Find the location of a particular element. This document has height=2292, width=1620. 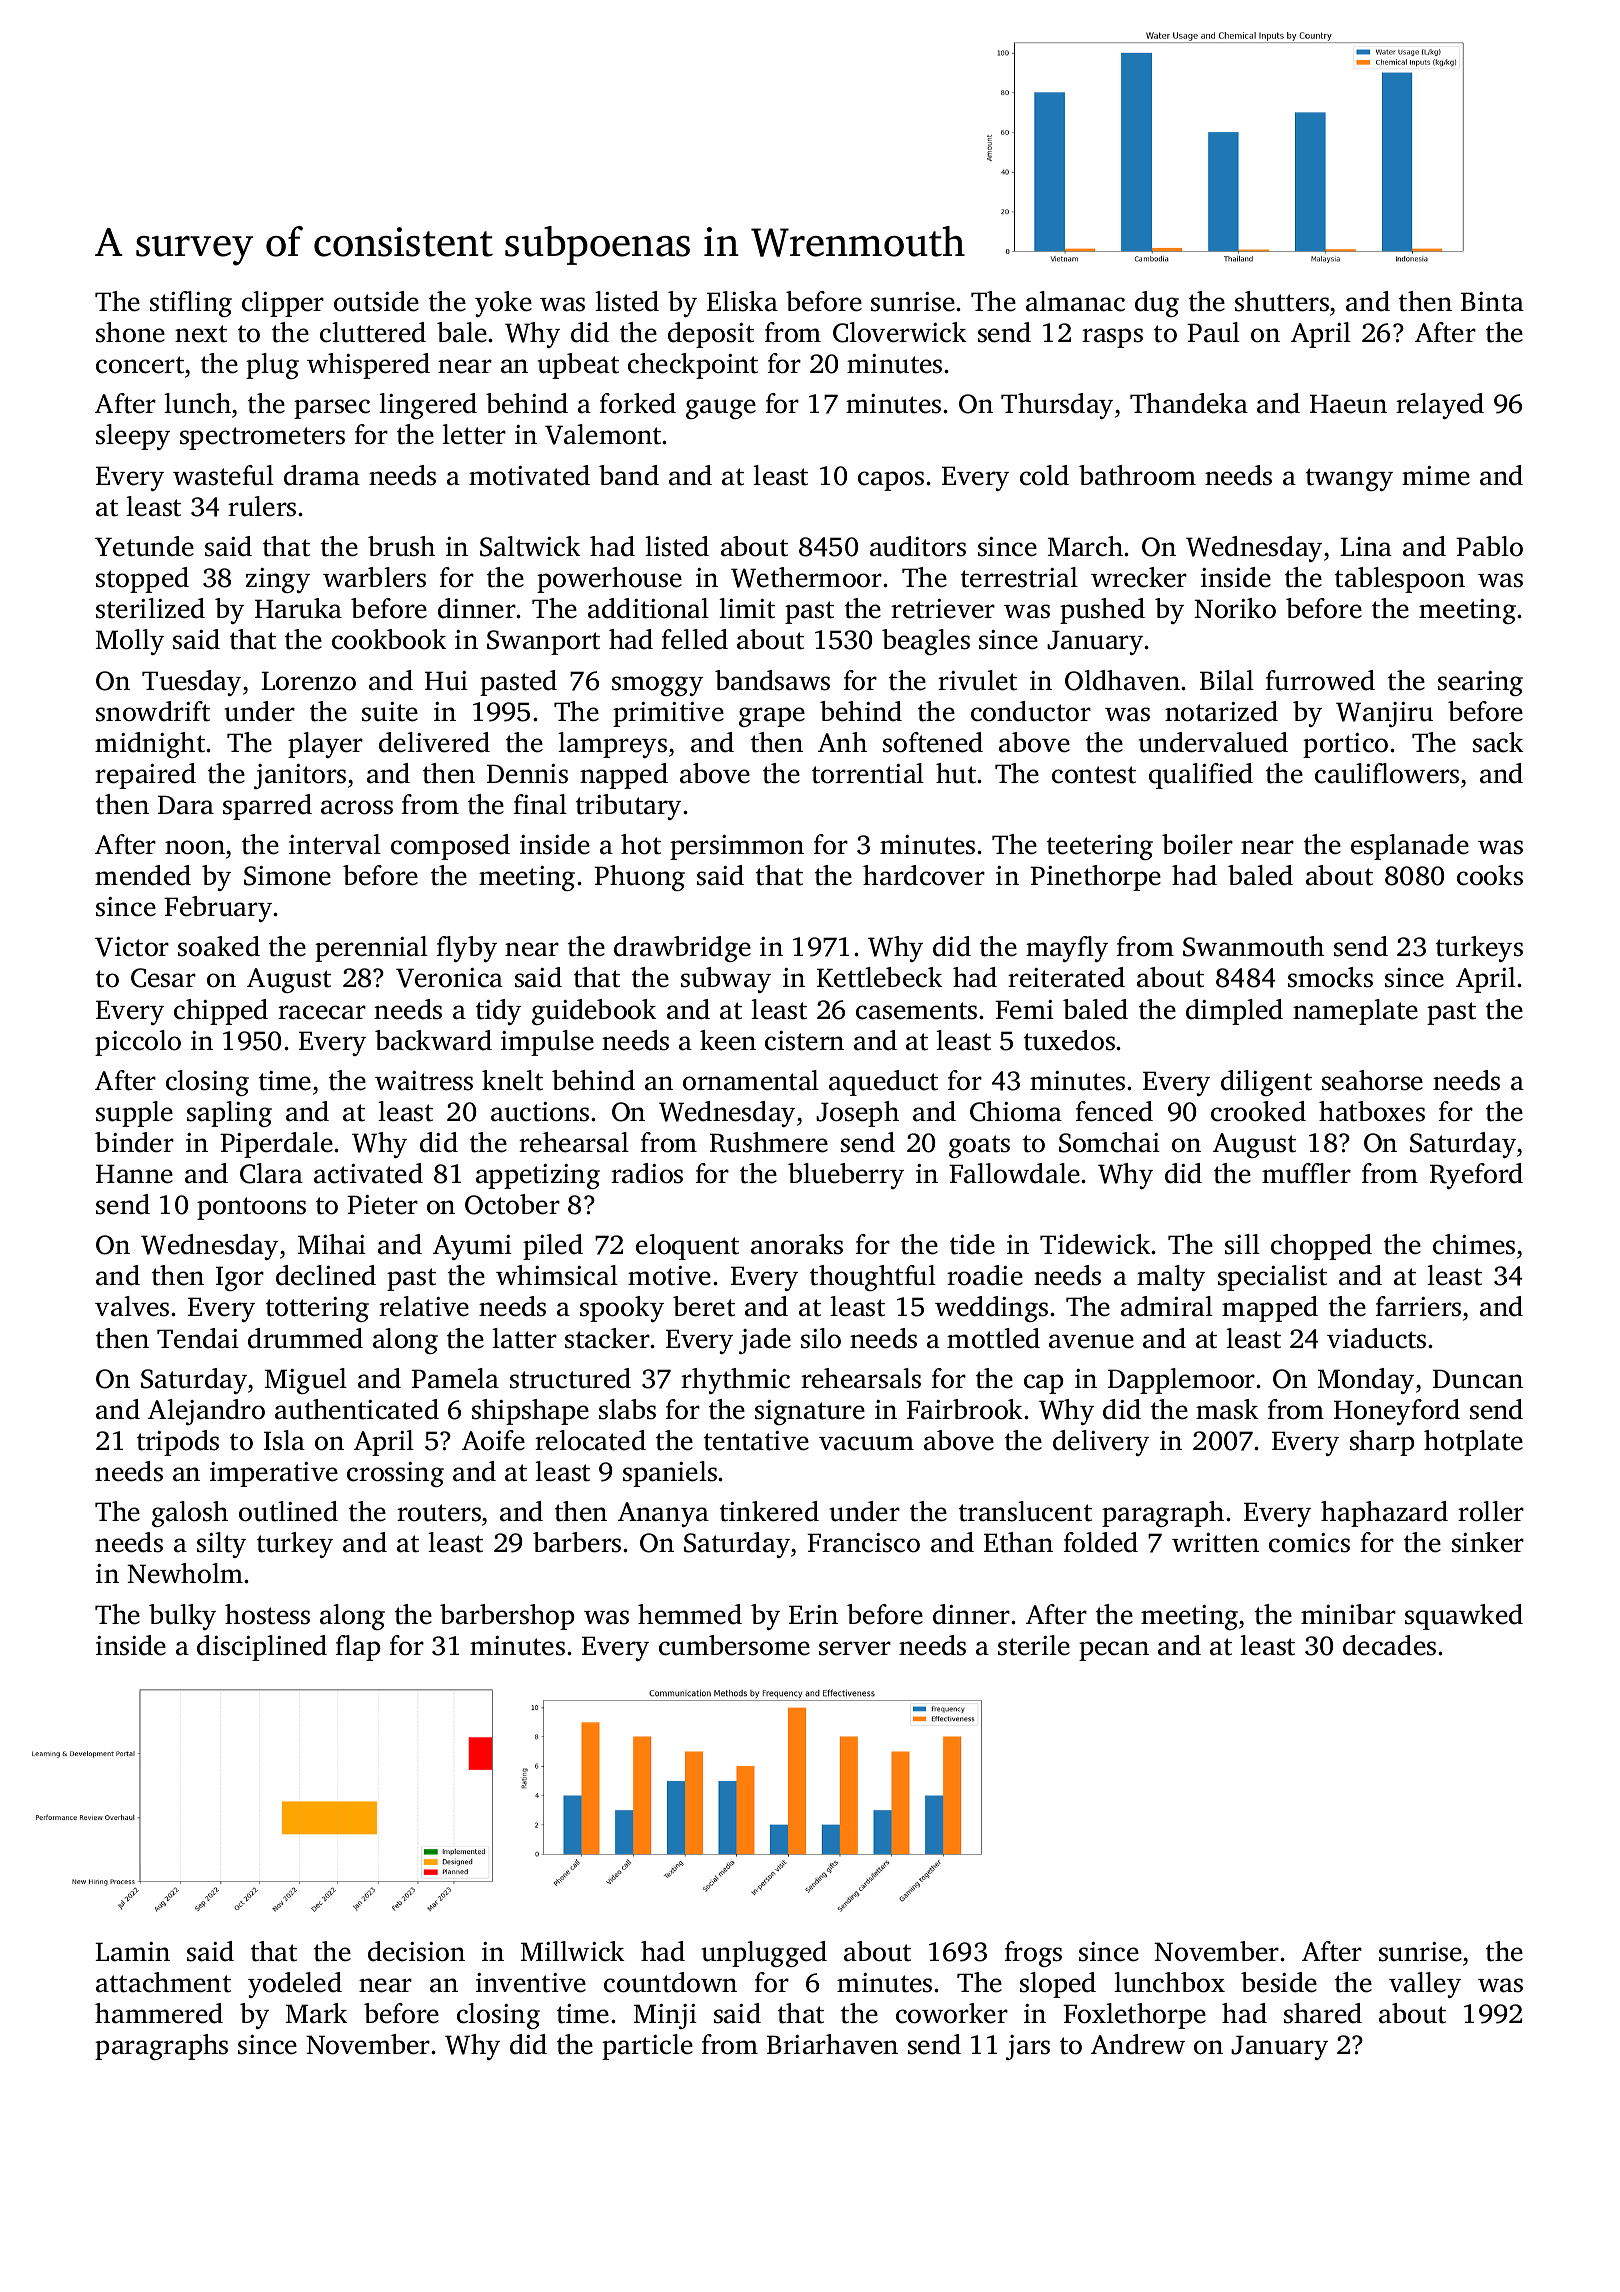

disciplined is located at coordinates (262, 1648).
